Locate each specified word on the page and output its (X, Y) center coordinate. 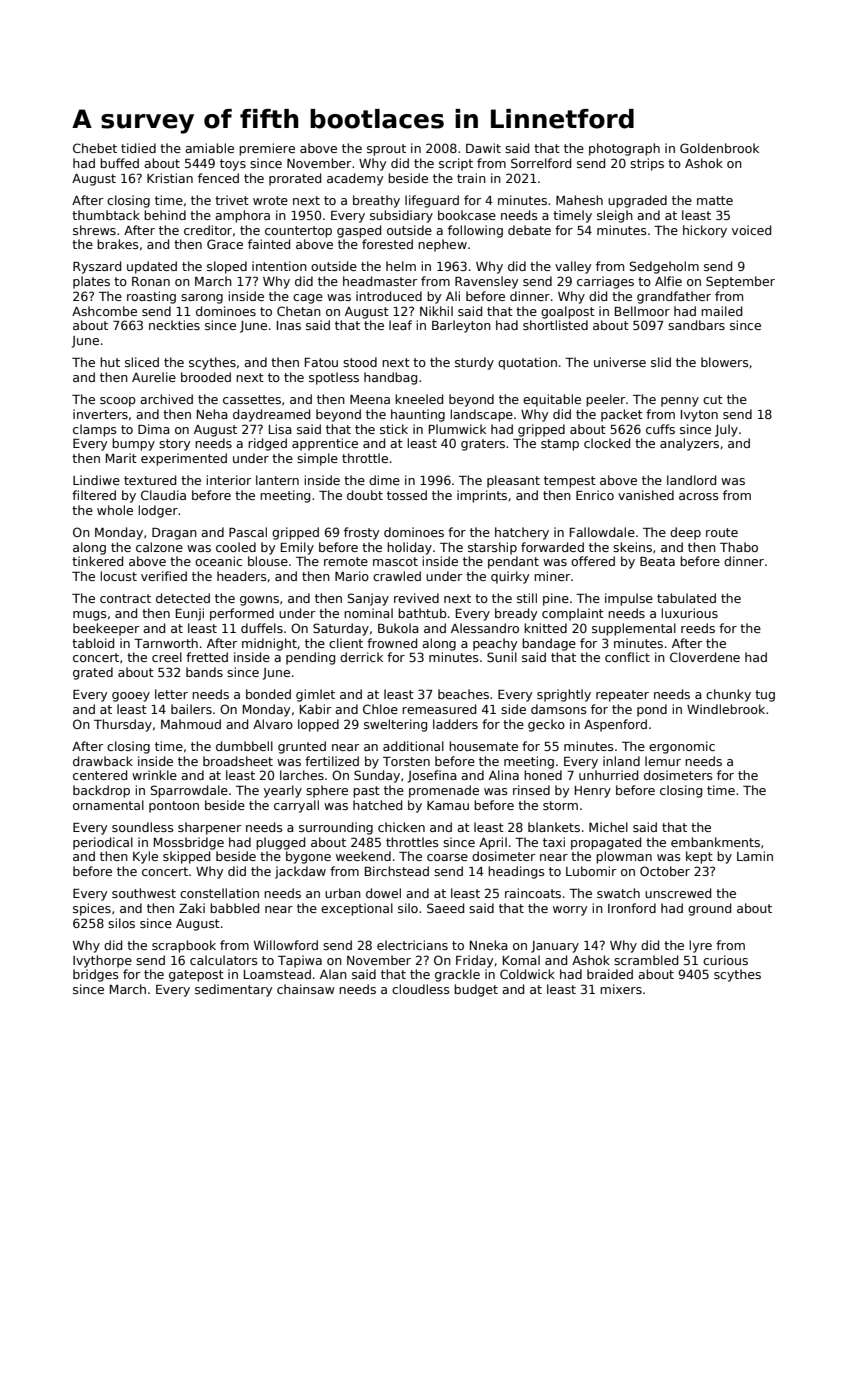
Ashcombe (104, 311)
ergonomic (682, 747)
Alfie (668, 281)
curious (725, 960)
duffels (262, 628)
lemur (663, 761)
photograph (624, 149)
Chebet (95, 148)
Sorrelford (541, 163)
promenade (444, 791)
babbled (234, 908)
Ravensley (486, 282)
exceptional (357, 909)
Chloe (380, 709)
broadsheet (238, 761)
